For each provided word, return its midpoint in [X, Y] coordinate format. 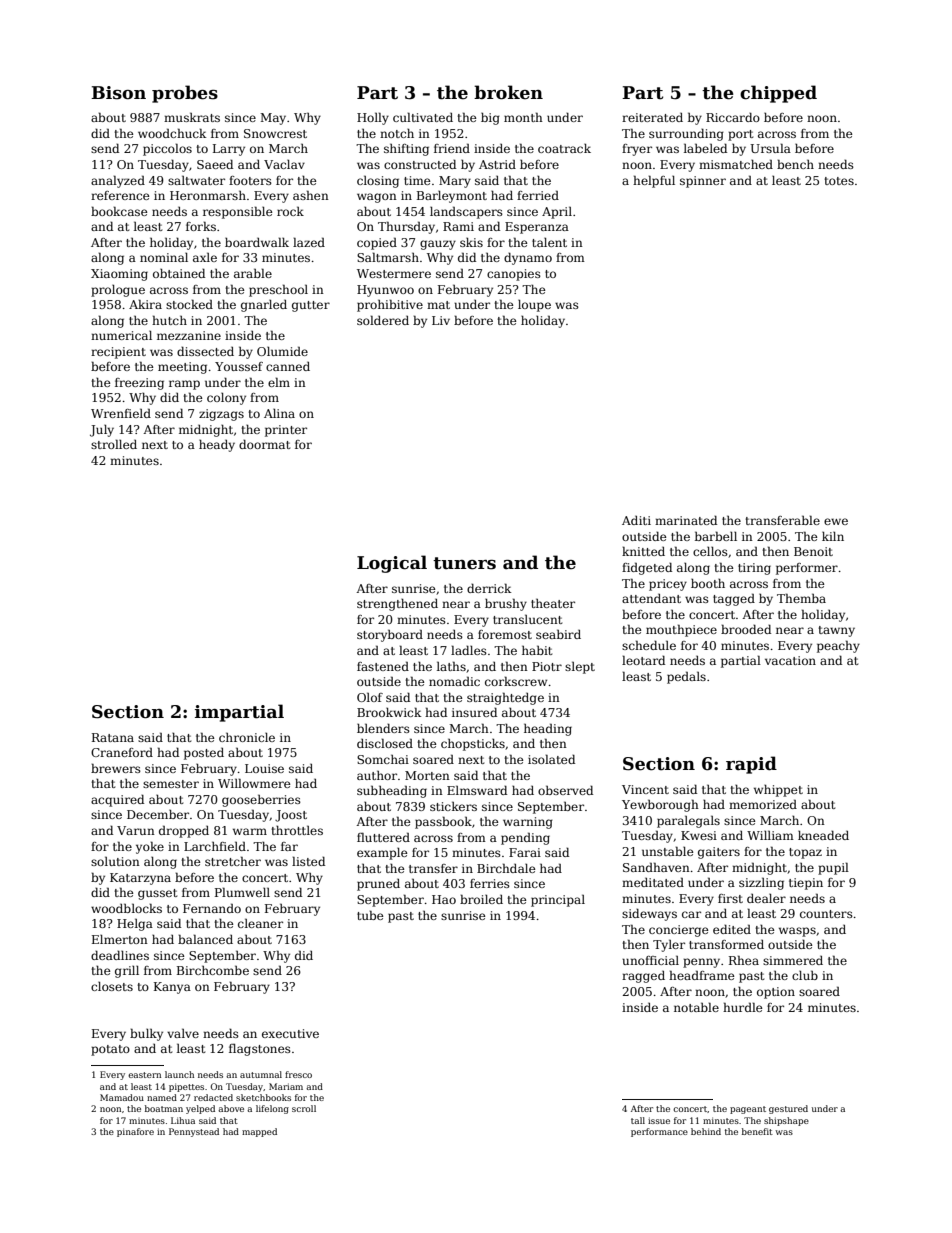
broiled [481, 899]
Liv [441, 320]
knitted [643, 551]
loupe [534, 306]
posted [204, 754]
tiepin [806, 884]
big [490, 119]
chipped [778, 94]
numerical [121, 335]
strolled [114, 444]
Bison [118, 93]
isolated [551, 759]
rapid [751, 765]
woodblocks [126, 908]
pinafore [135, 1132]
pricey [668, 585]
